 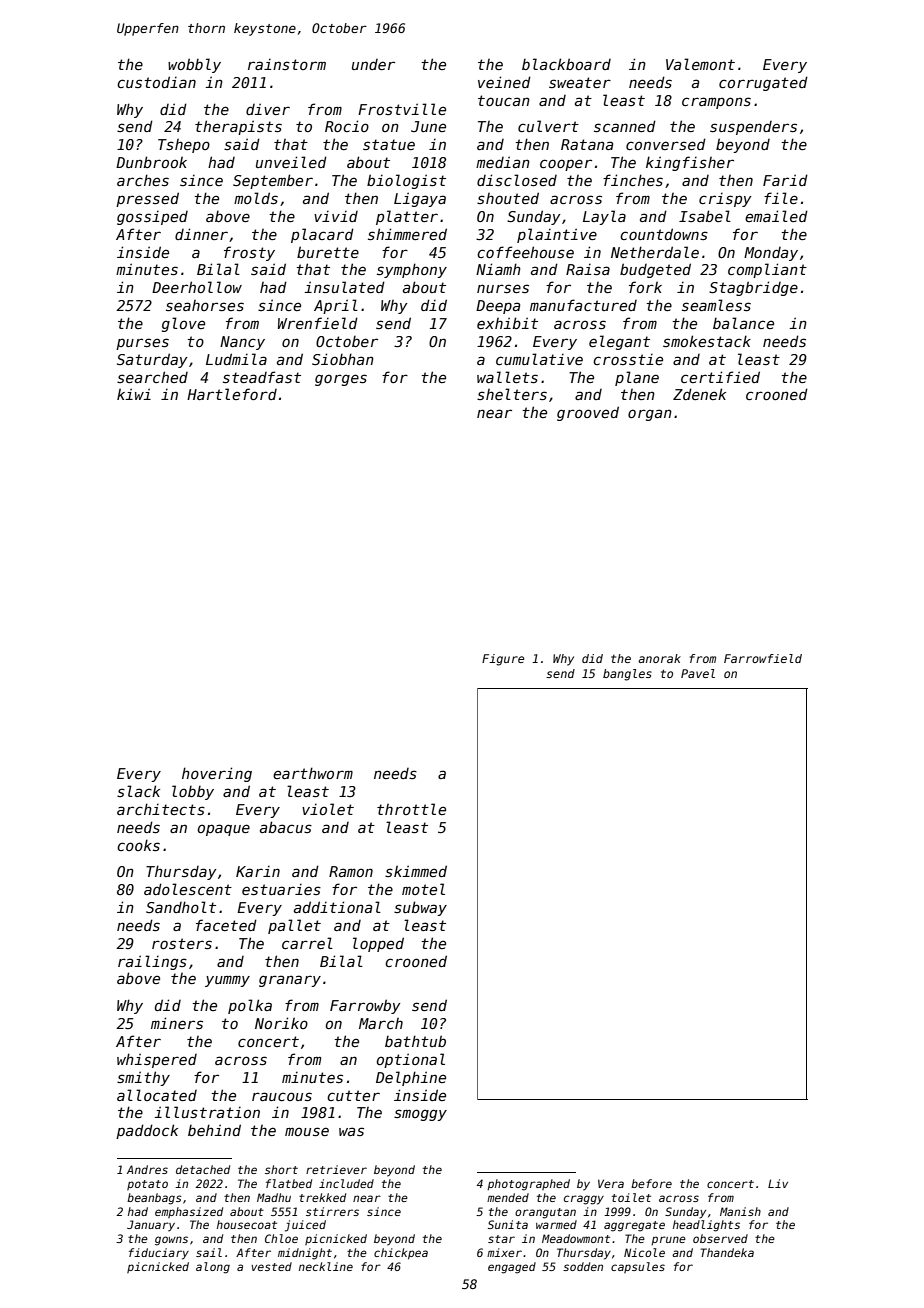 What do you see at coordinates (743, 323) in the page?
I see `balance` at bounding box center [743, 323].
